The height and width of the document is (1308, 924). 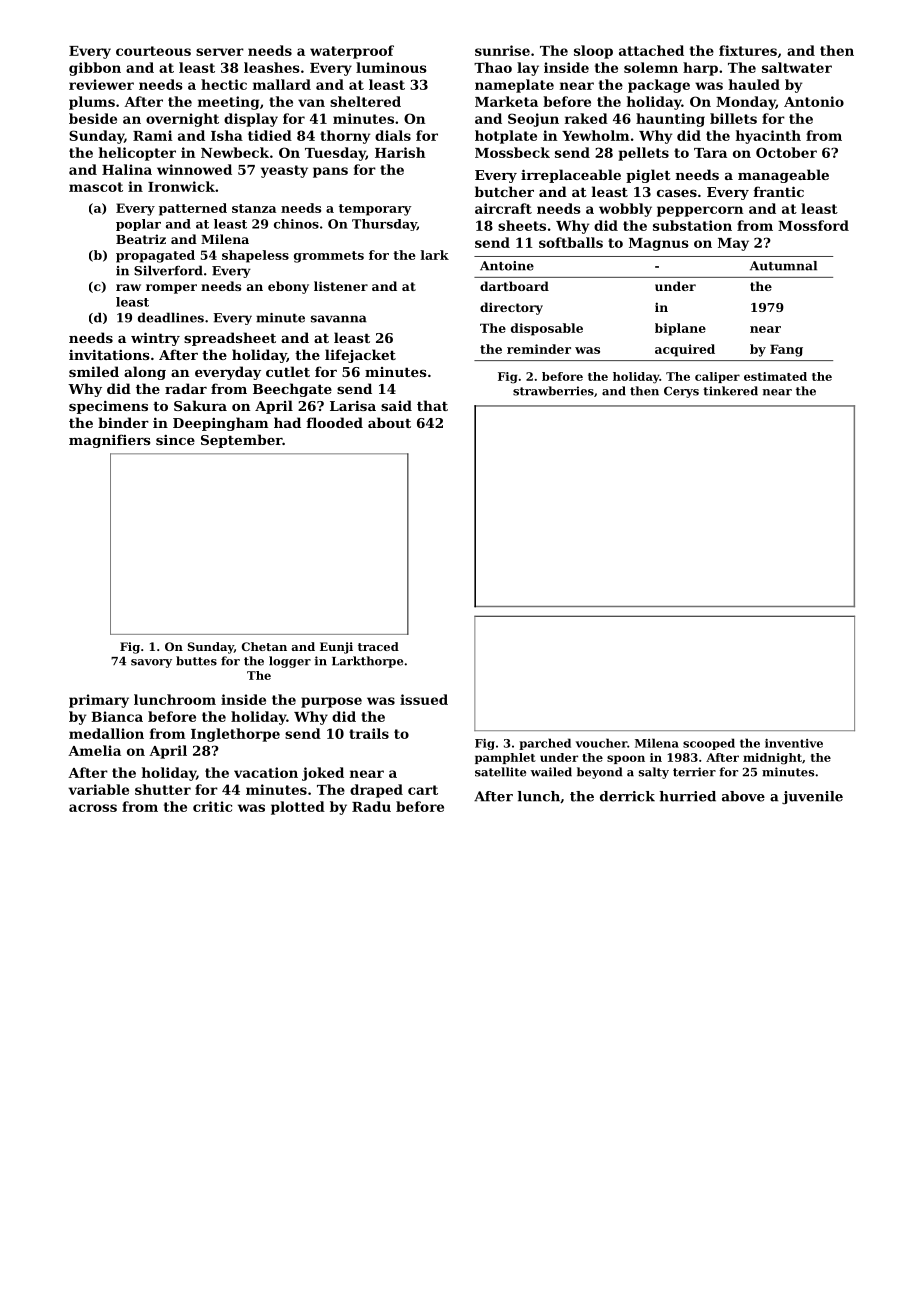 What do you see at coordinates (371, 806) in the document?
I see `Radu` at bounding box center [371, 806].
